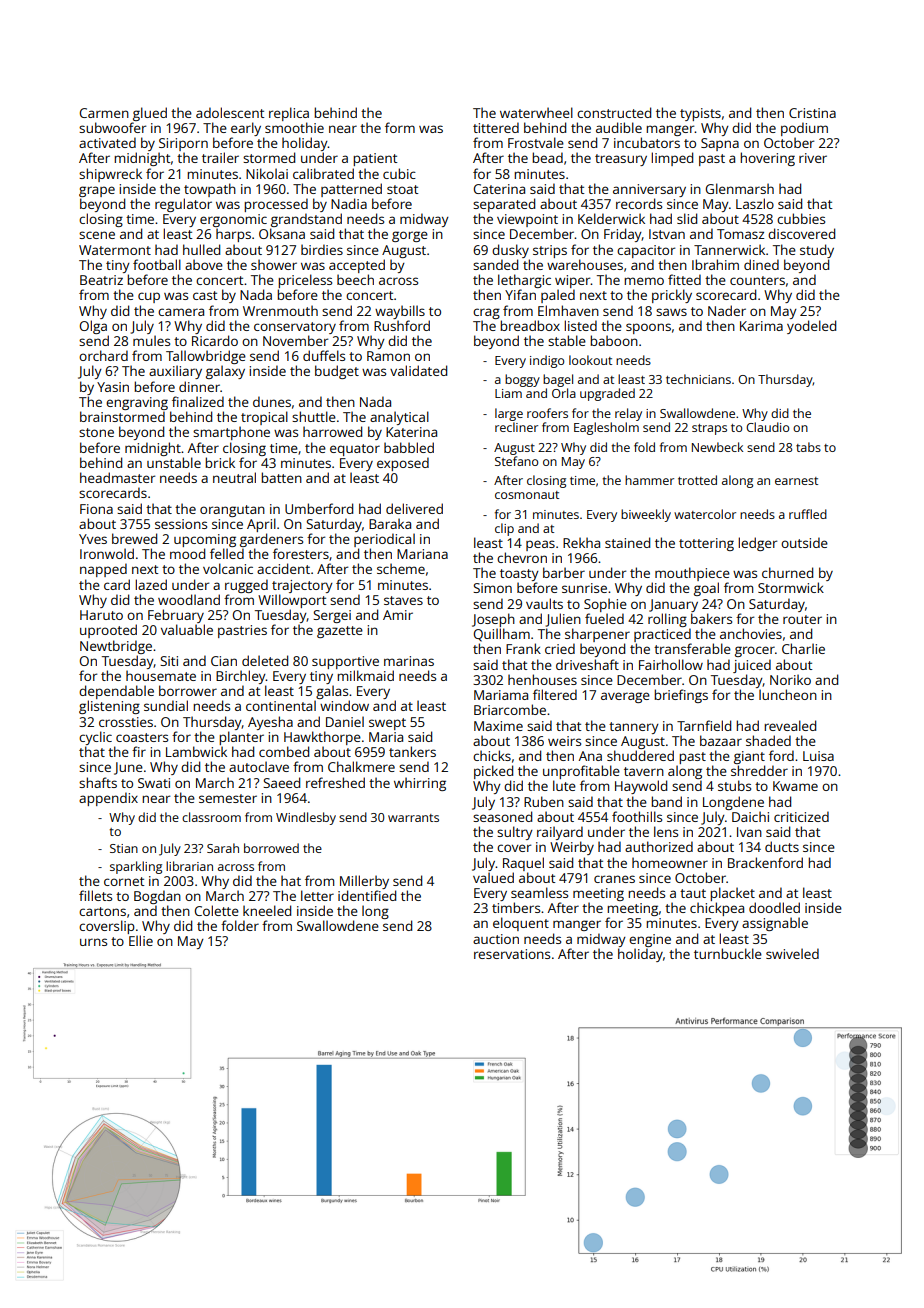 The height and width of the screenshot is (1308, 924). Describe the element at coordinates (792, 953) in the screenshot. I see `swiveled` at that location.
